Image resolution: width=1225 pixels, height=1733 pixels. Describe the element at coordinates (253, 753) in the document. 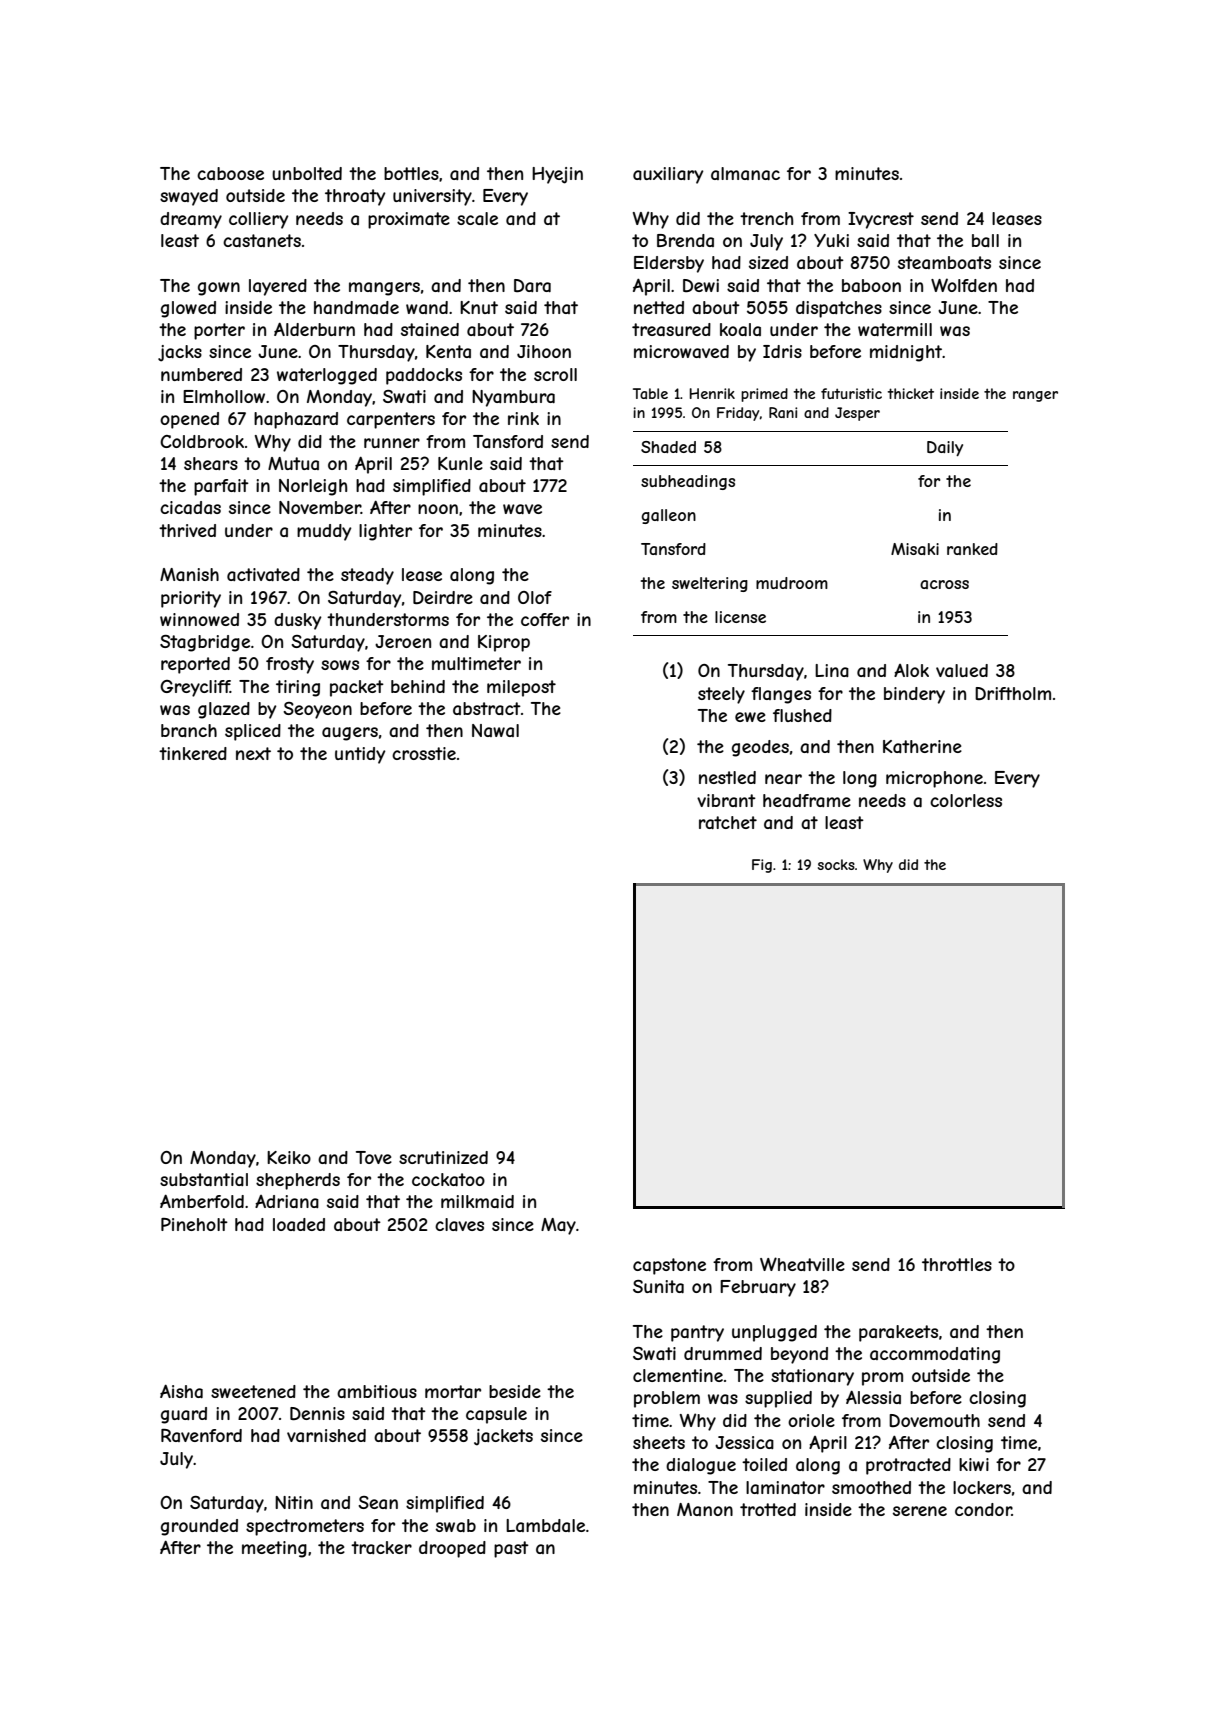

I see `next` at that location.
